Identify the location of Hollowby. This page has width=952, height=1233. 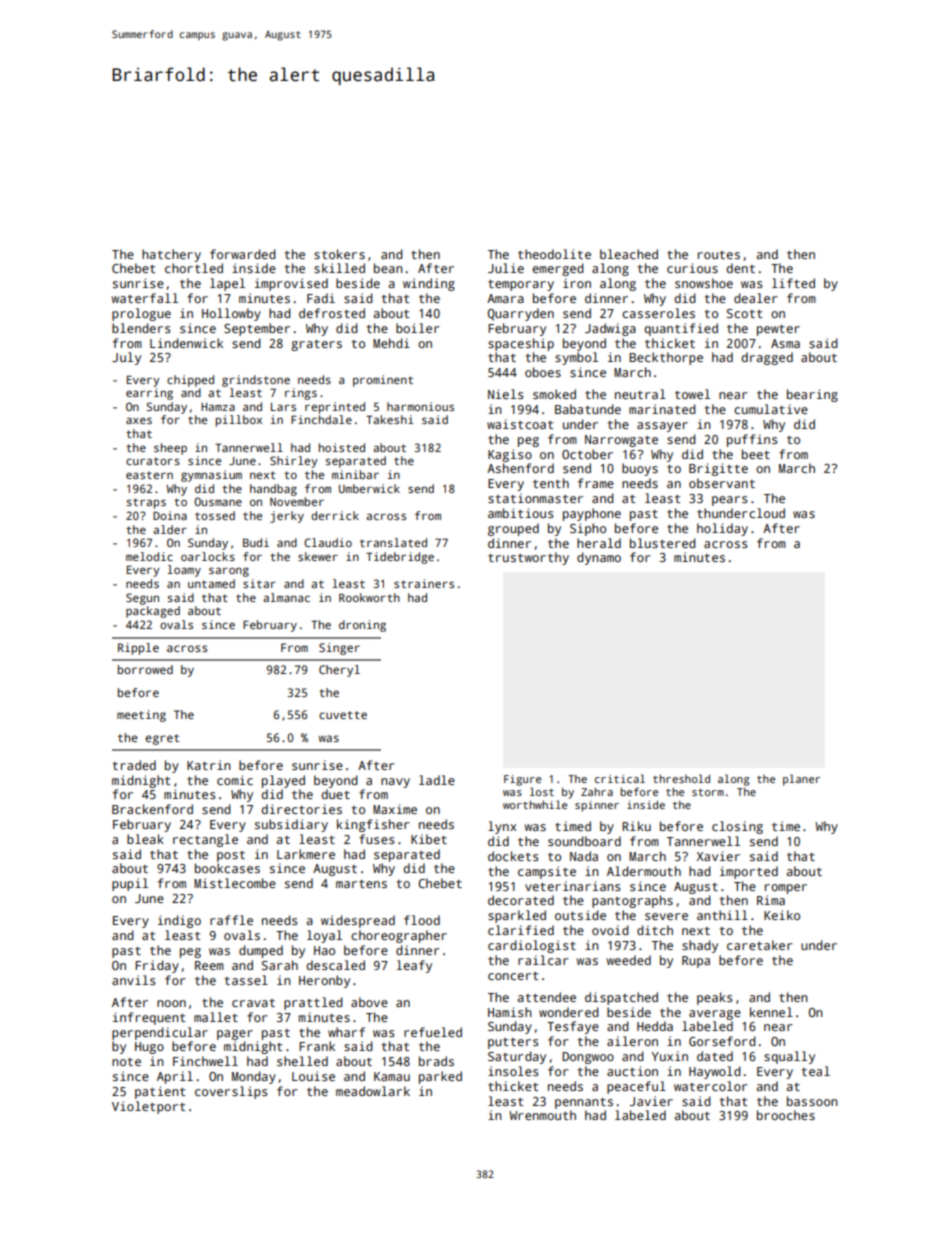
(231, 314).
